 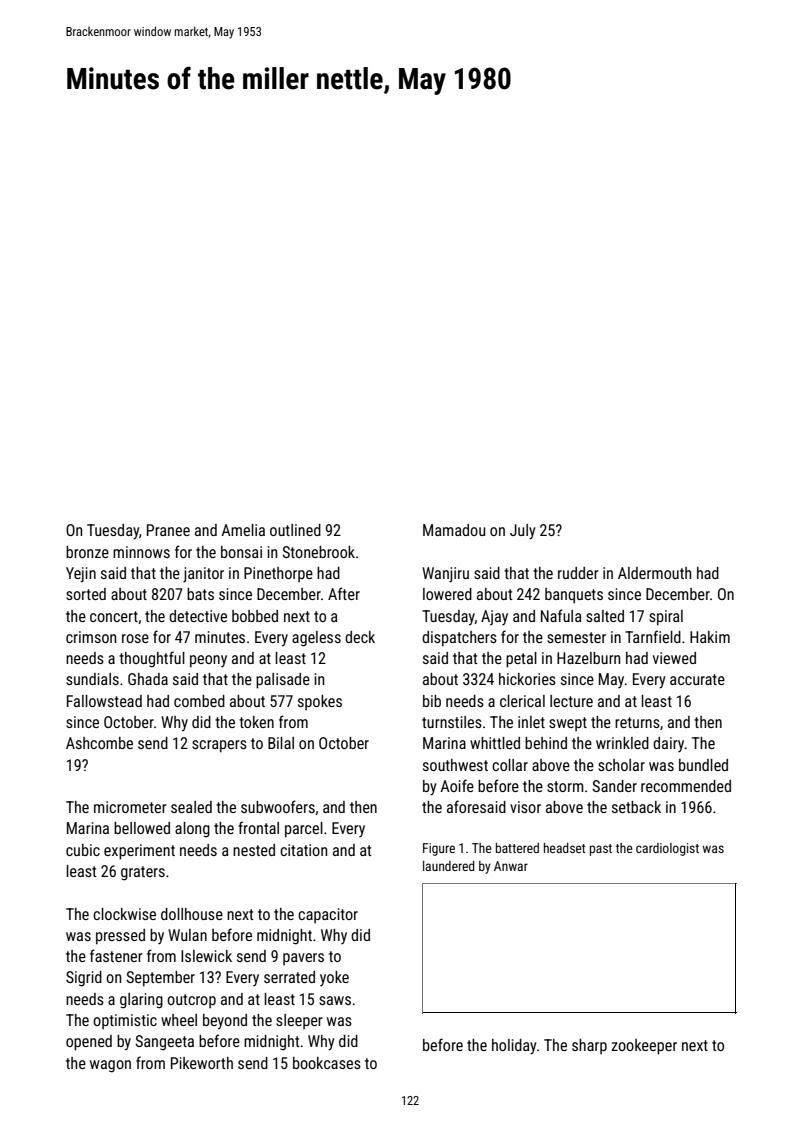 I want to click on Aldermouth, so click(x=654, y=573).
